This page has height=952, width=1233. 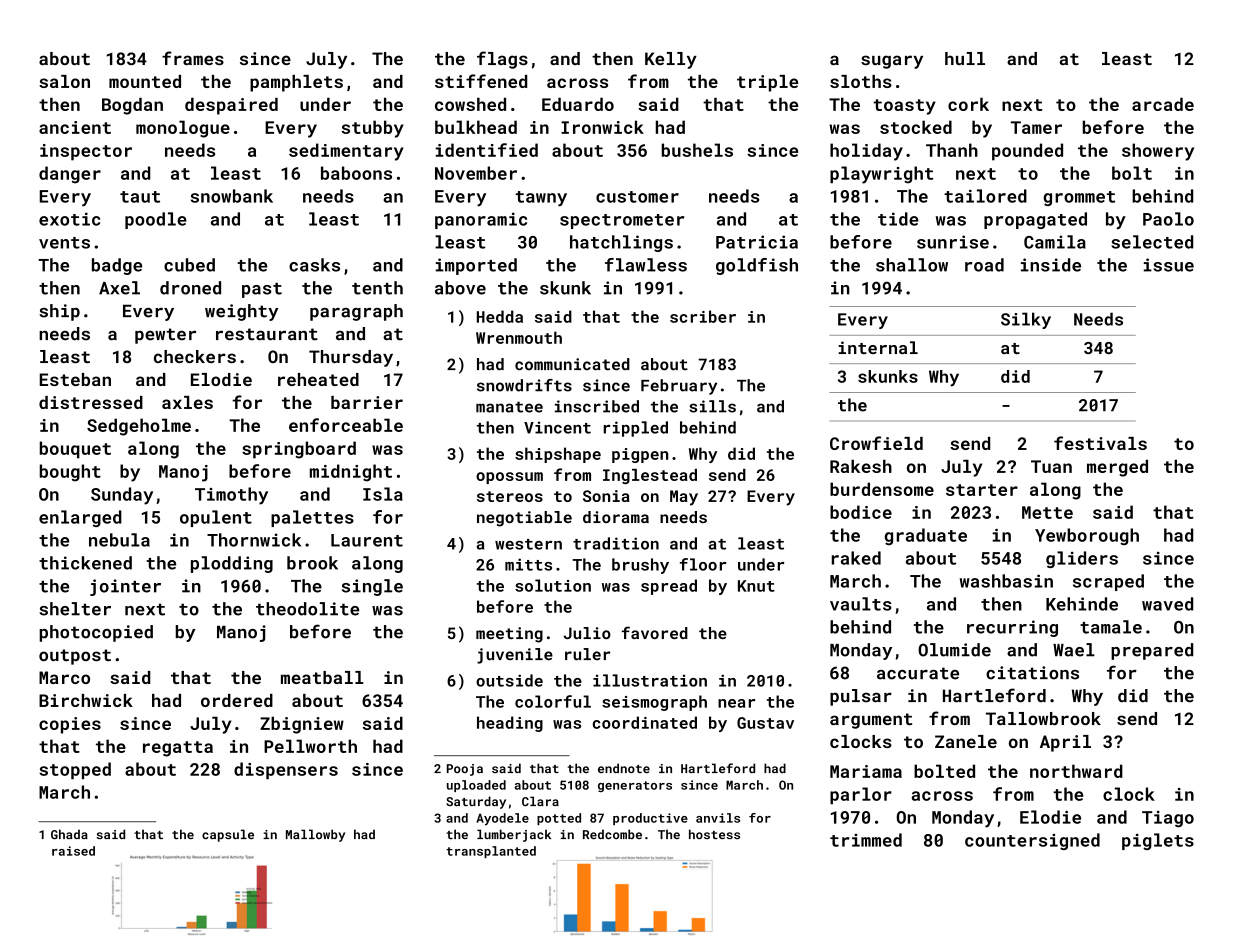 I want to click on mounted, so click(x=145, y=81).
